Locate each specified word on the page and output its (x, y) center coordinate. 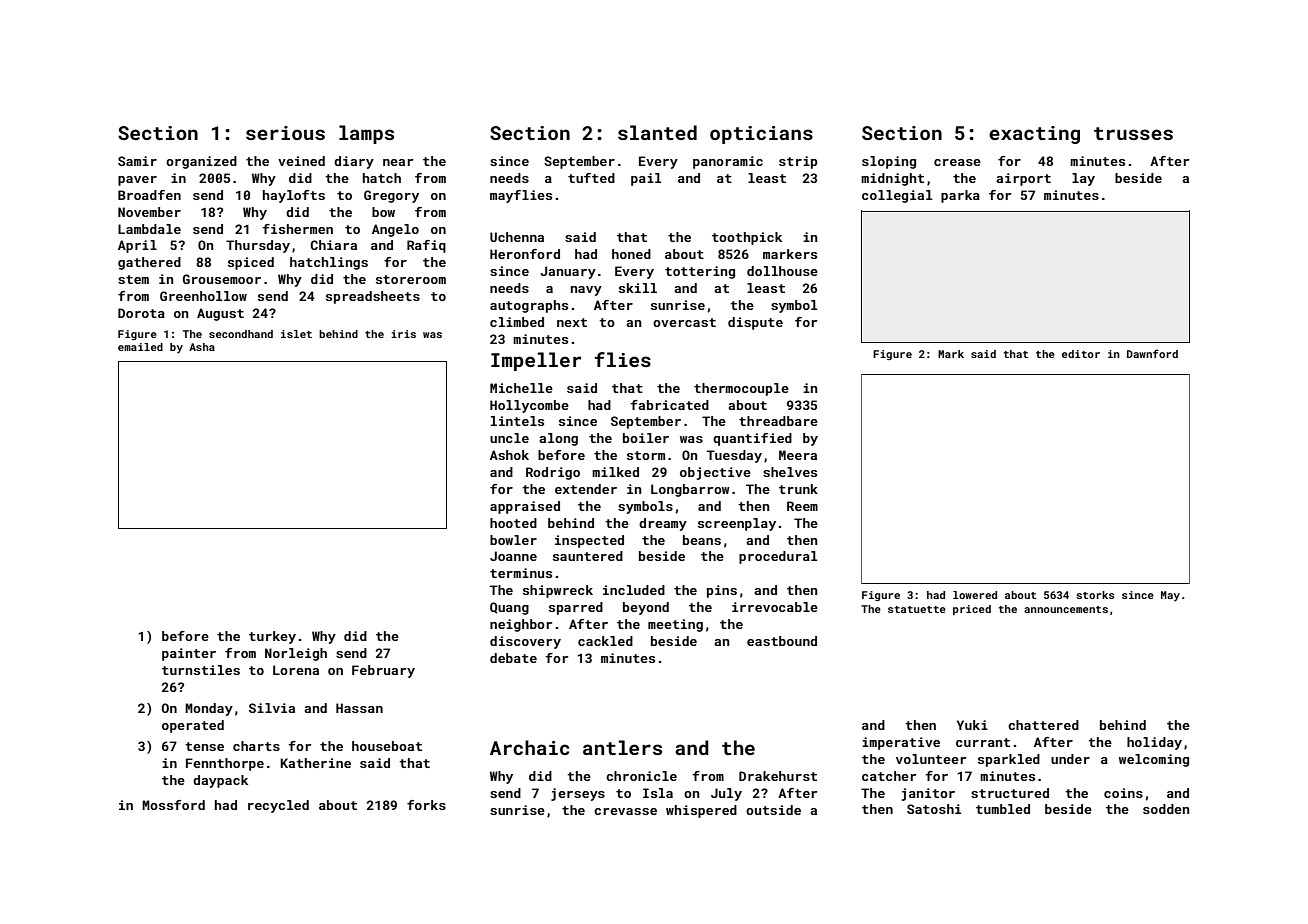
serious (285, 133)
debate (513, 658)
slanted (657, 132)
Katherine (315, 763)
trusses (1133, 133)
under (1070, 759)
